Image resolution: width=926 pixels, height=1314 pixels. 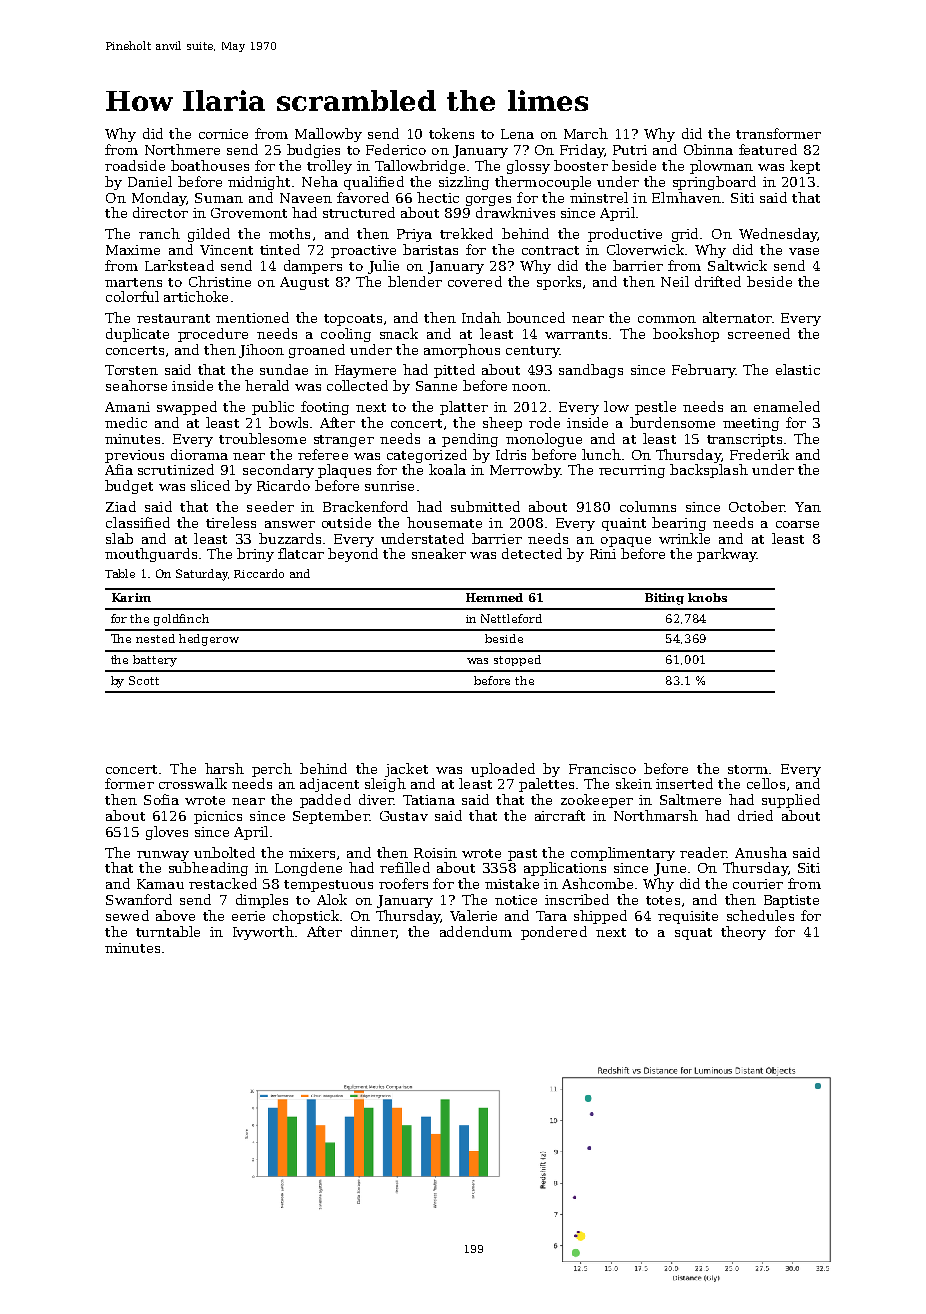 What do you see at coordinates (210, 165) in the screenshot?
I see `boathouses` at bounding box center [210, 165].
